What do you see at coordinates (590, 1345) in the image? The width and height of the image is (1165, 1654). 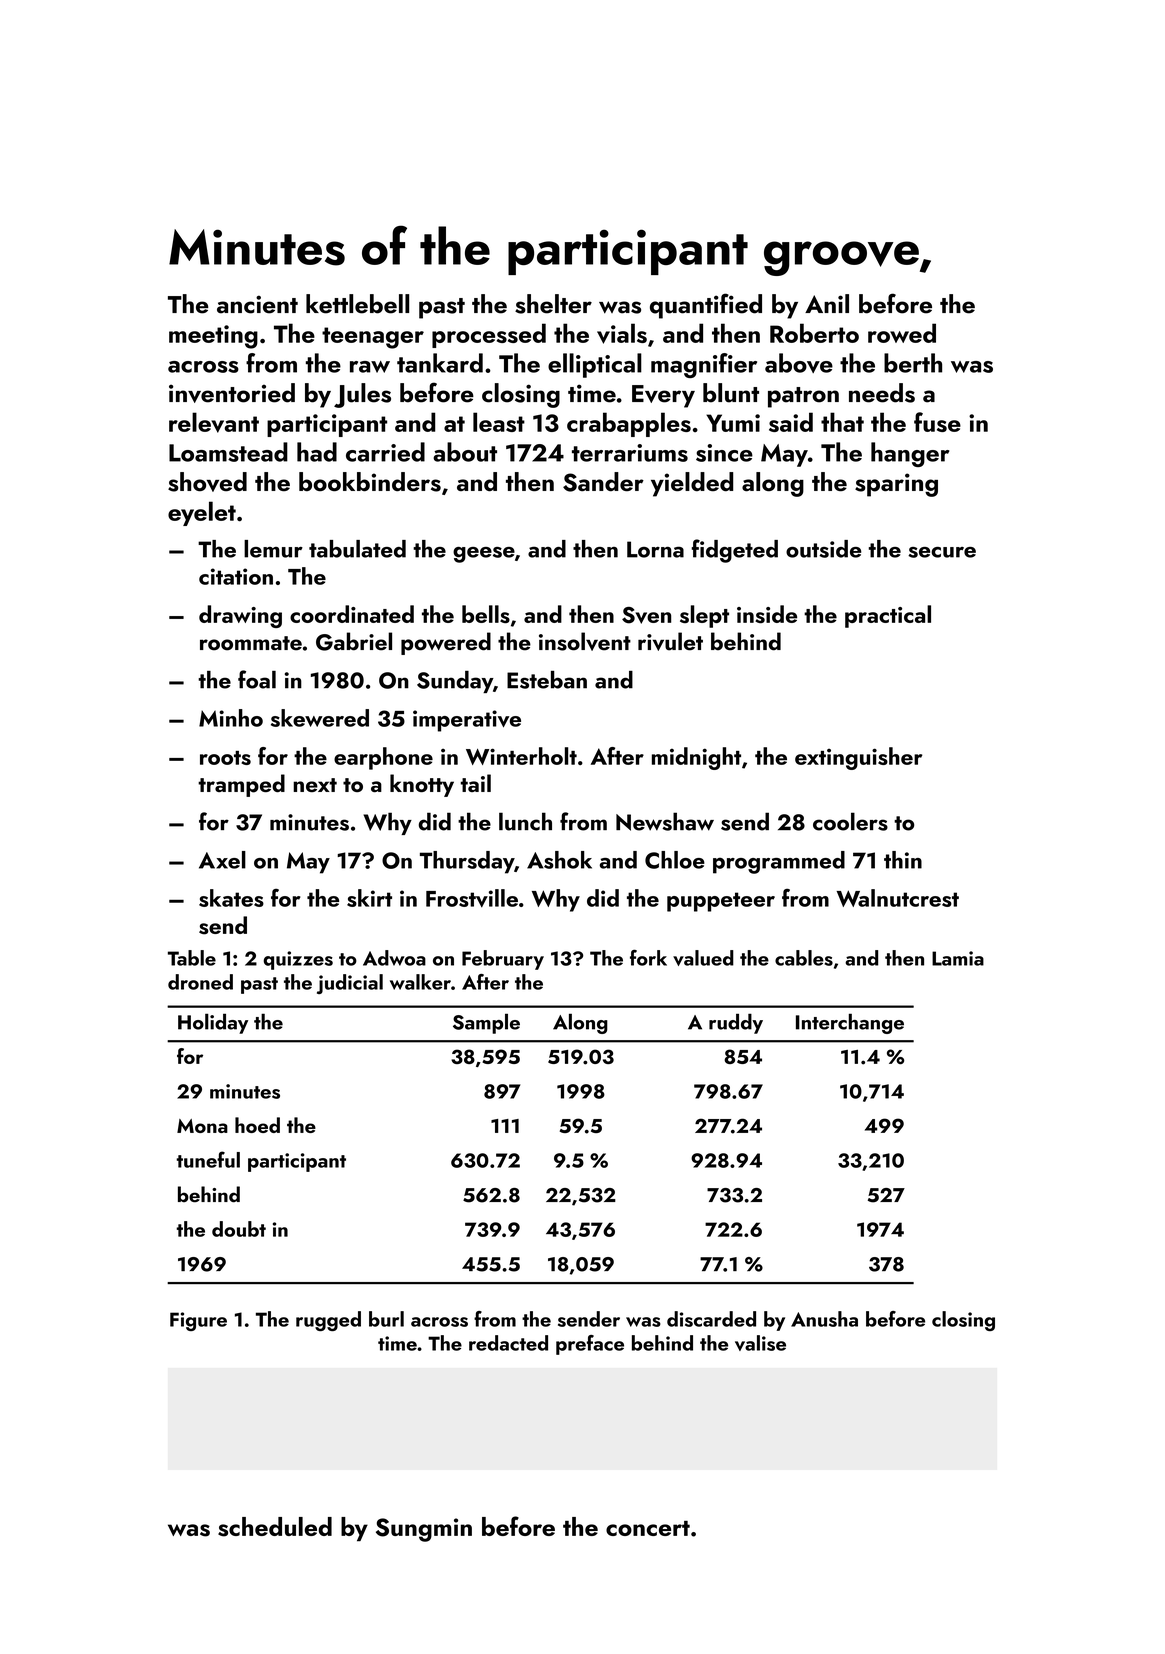 I see `preface` at bounding box center [590, 1345].
